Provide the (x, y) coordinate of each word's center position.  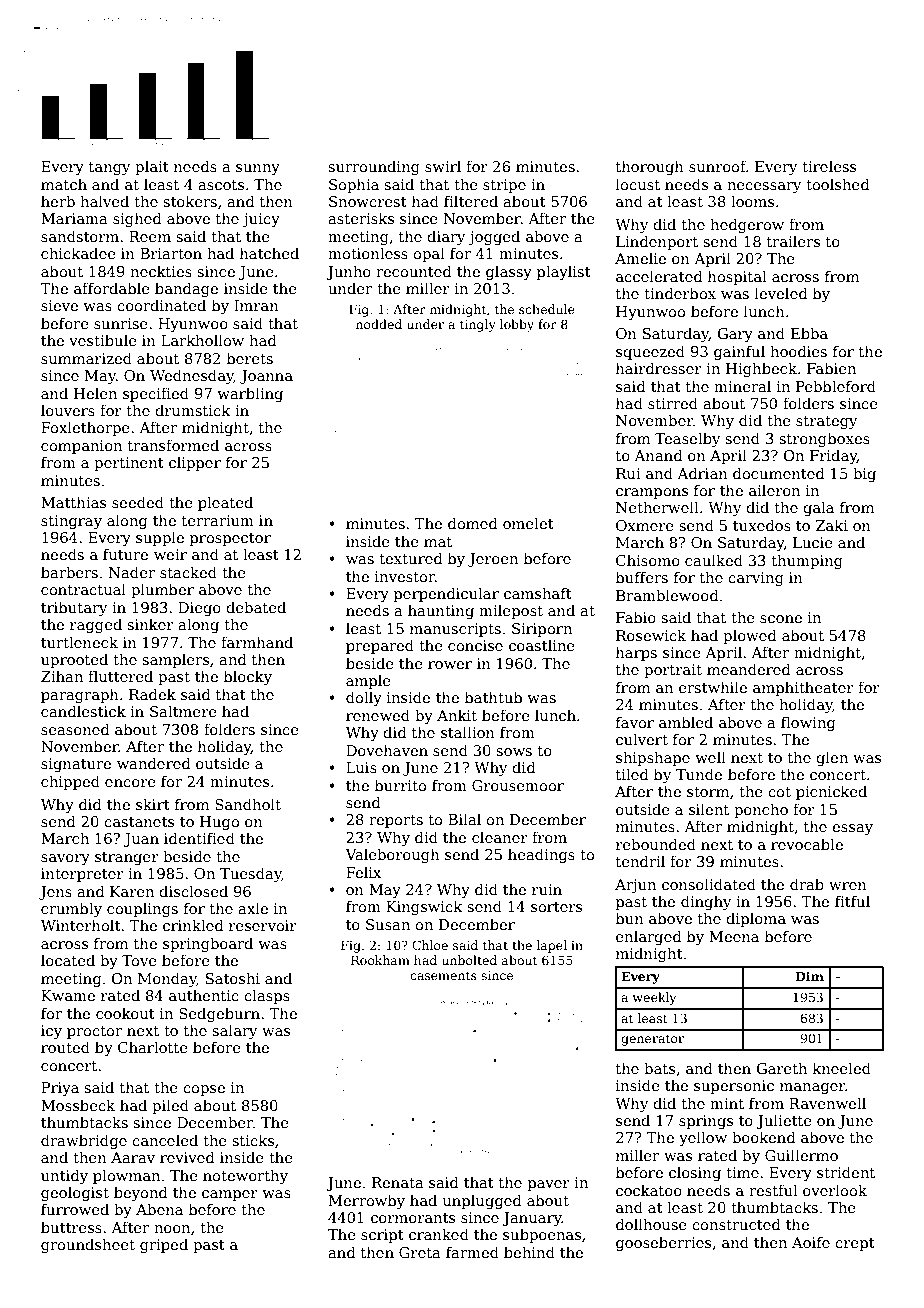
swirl (443, 166)
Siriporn (542, 630)
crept (855, 1244)
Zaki (832, 525)
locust (638, 184)
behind (529, 1252)
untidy (64, 1176)
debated (256, 607)
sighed (137, 219)
